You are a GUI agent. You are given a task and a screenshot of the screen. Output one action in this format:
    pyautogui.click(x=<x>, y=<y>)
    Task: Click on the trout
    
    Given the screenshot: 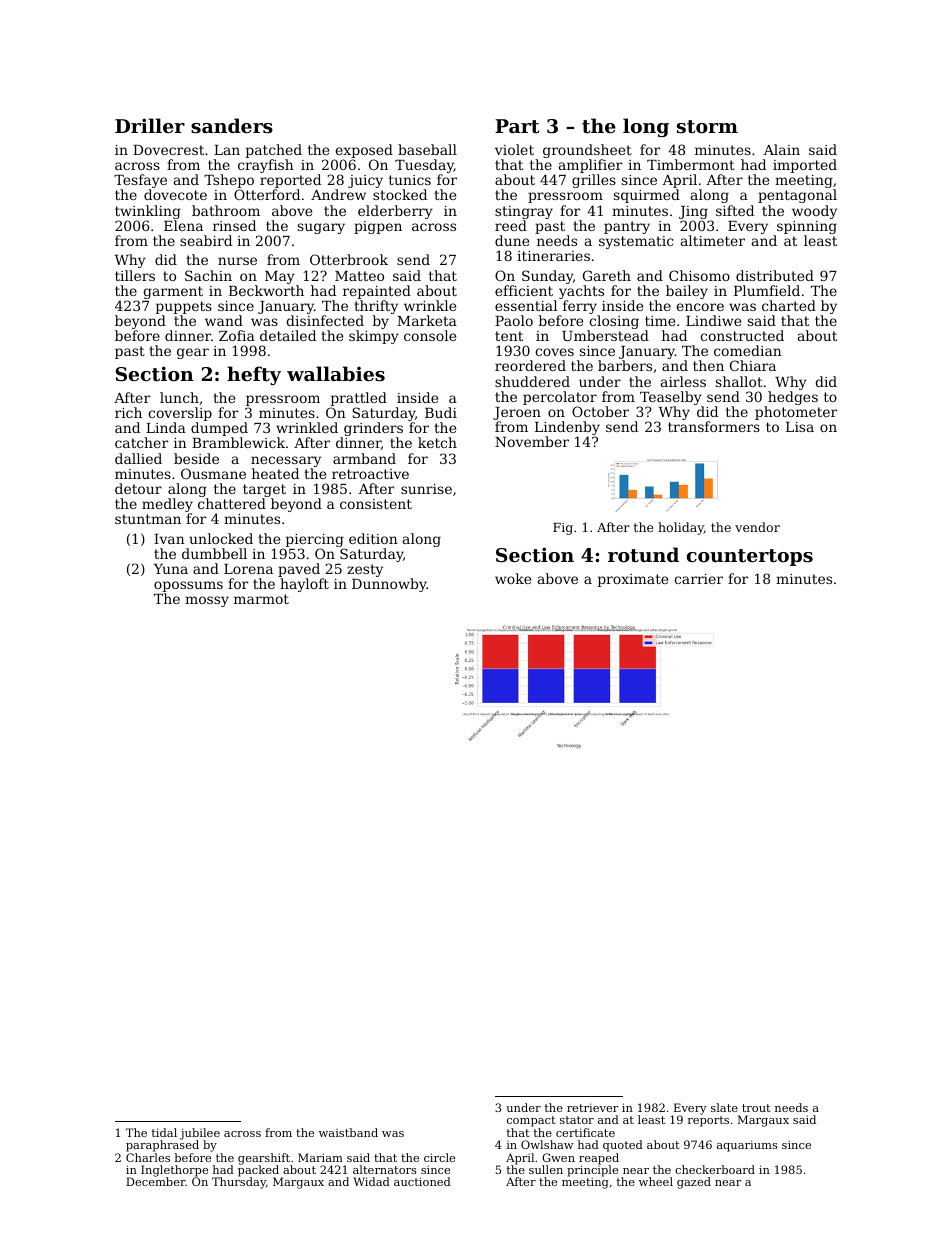 What is the action you would take?
    pyautogui.click(x=756, y=1108)
